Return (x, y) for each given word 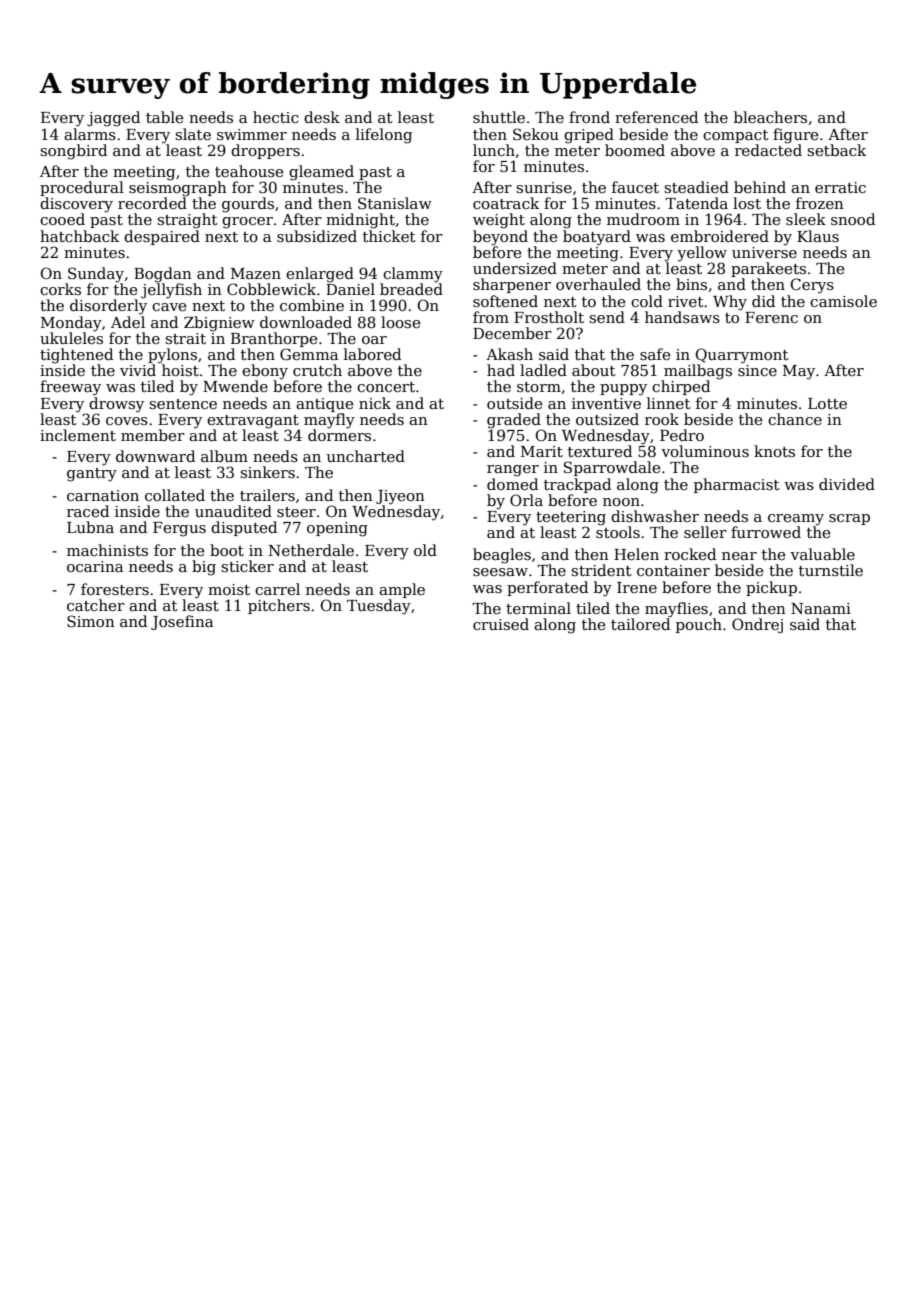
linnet (669, 403)
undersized (515, 268)
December (512, 333)
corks (60, 289)
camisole (843, 301)
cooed (62, 219)
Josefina (182, 622)
